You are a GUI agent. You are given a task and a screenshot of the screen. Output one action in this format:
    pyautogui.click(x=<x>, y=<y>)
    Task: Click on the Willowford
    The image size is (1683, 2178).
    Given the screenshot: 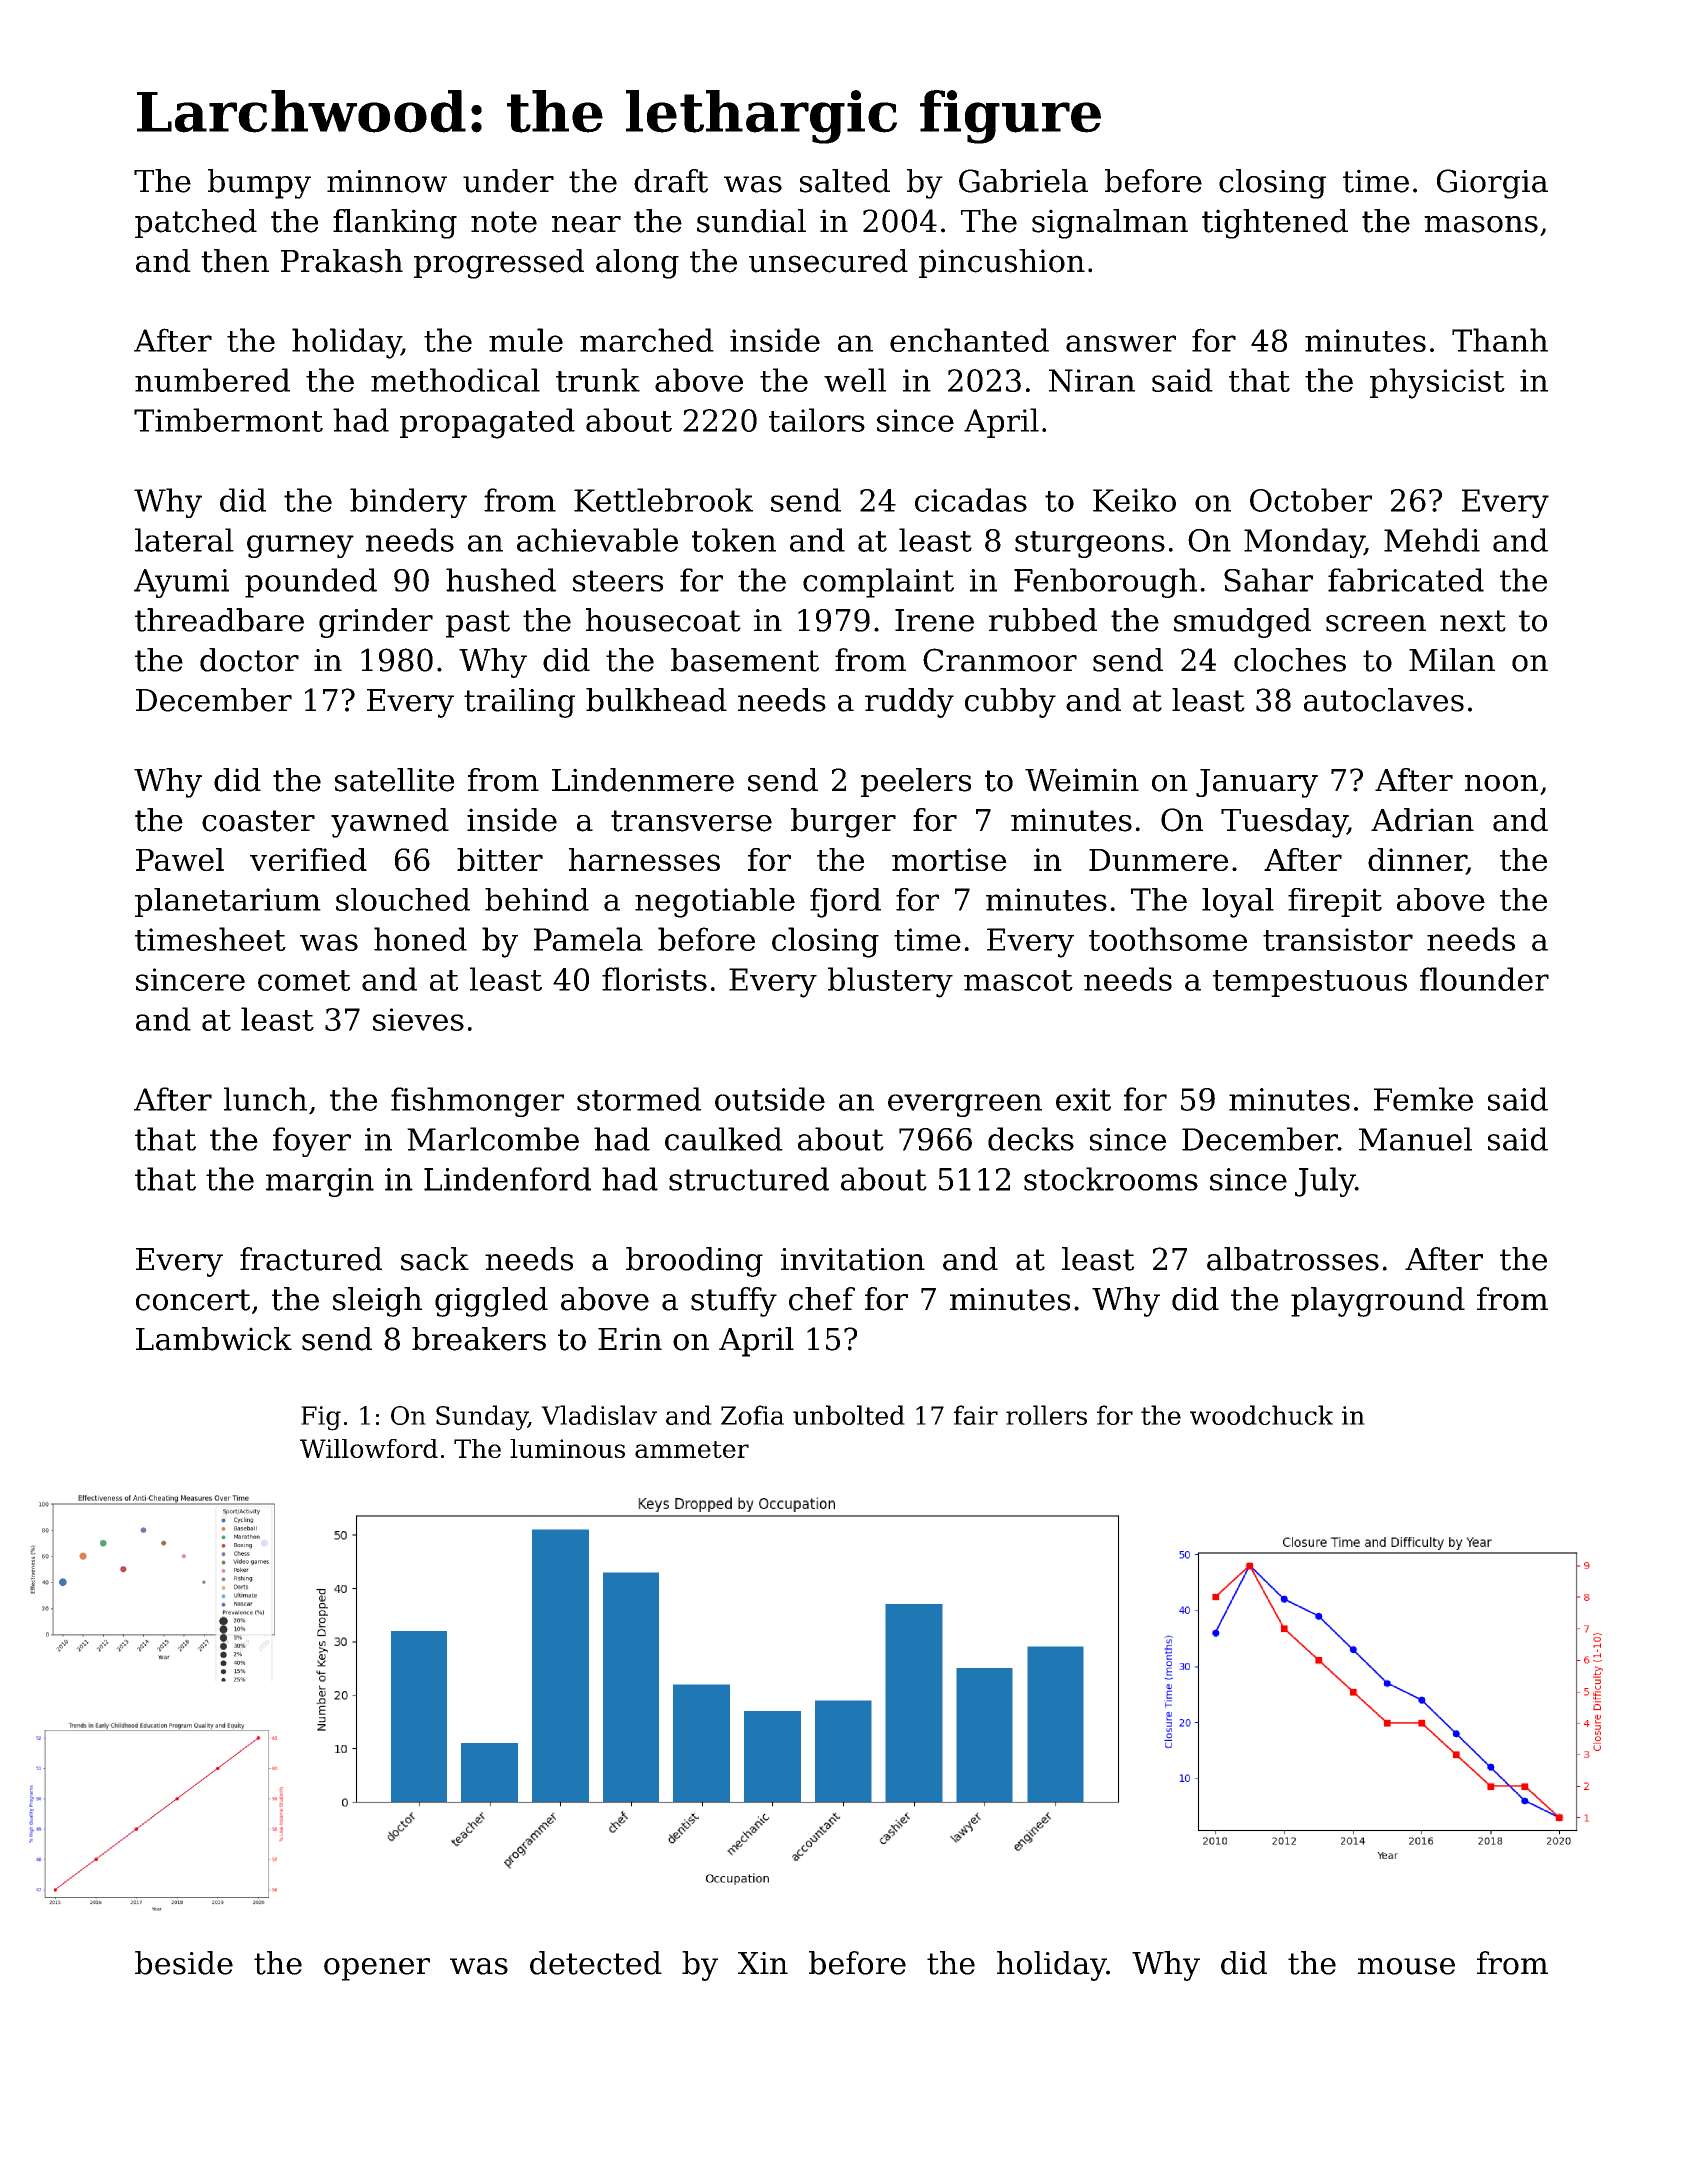 What is the action you would take?
    pyautogui.click(x=369, y=1448)
